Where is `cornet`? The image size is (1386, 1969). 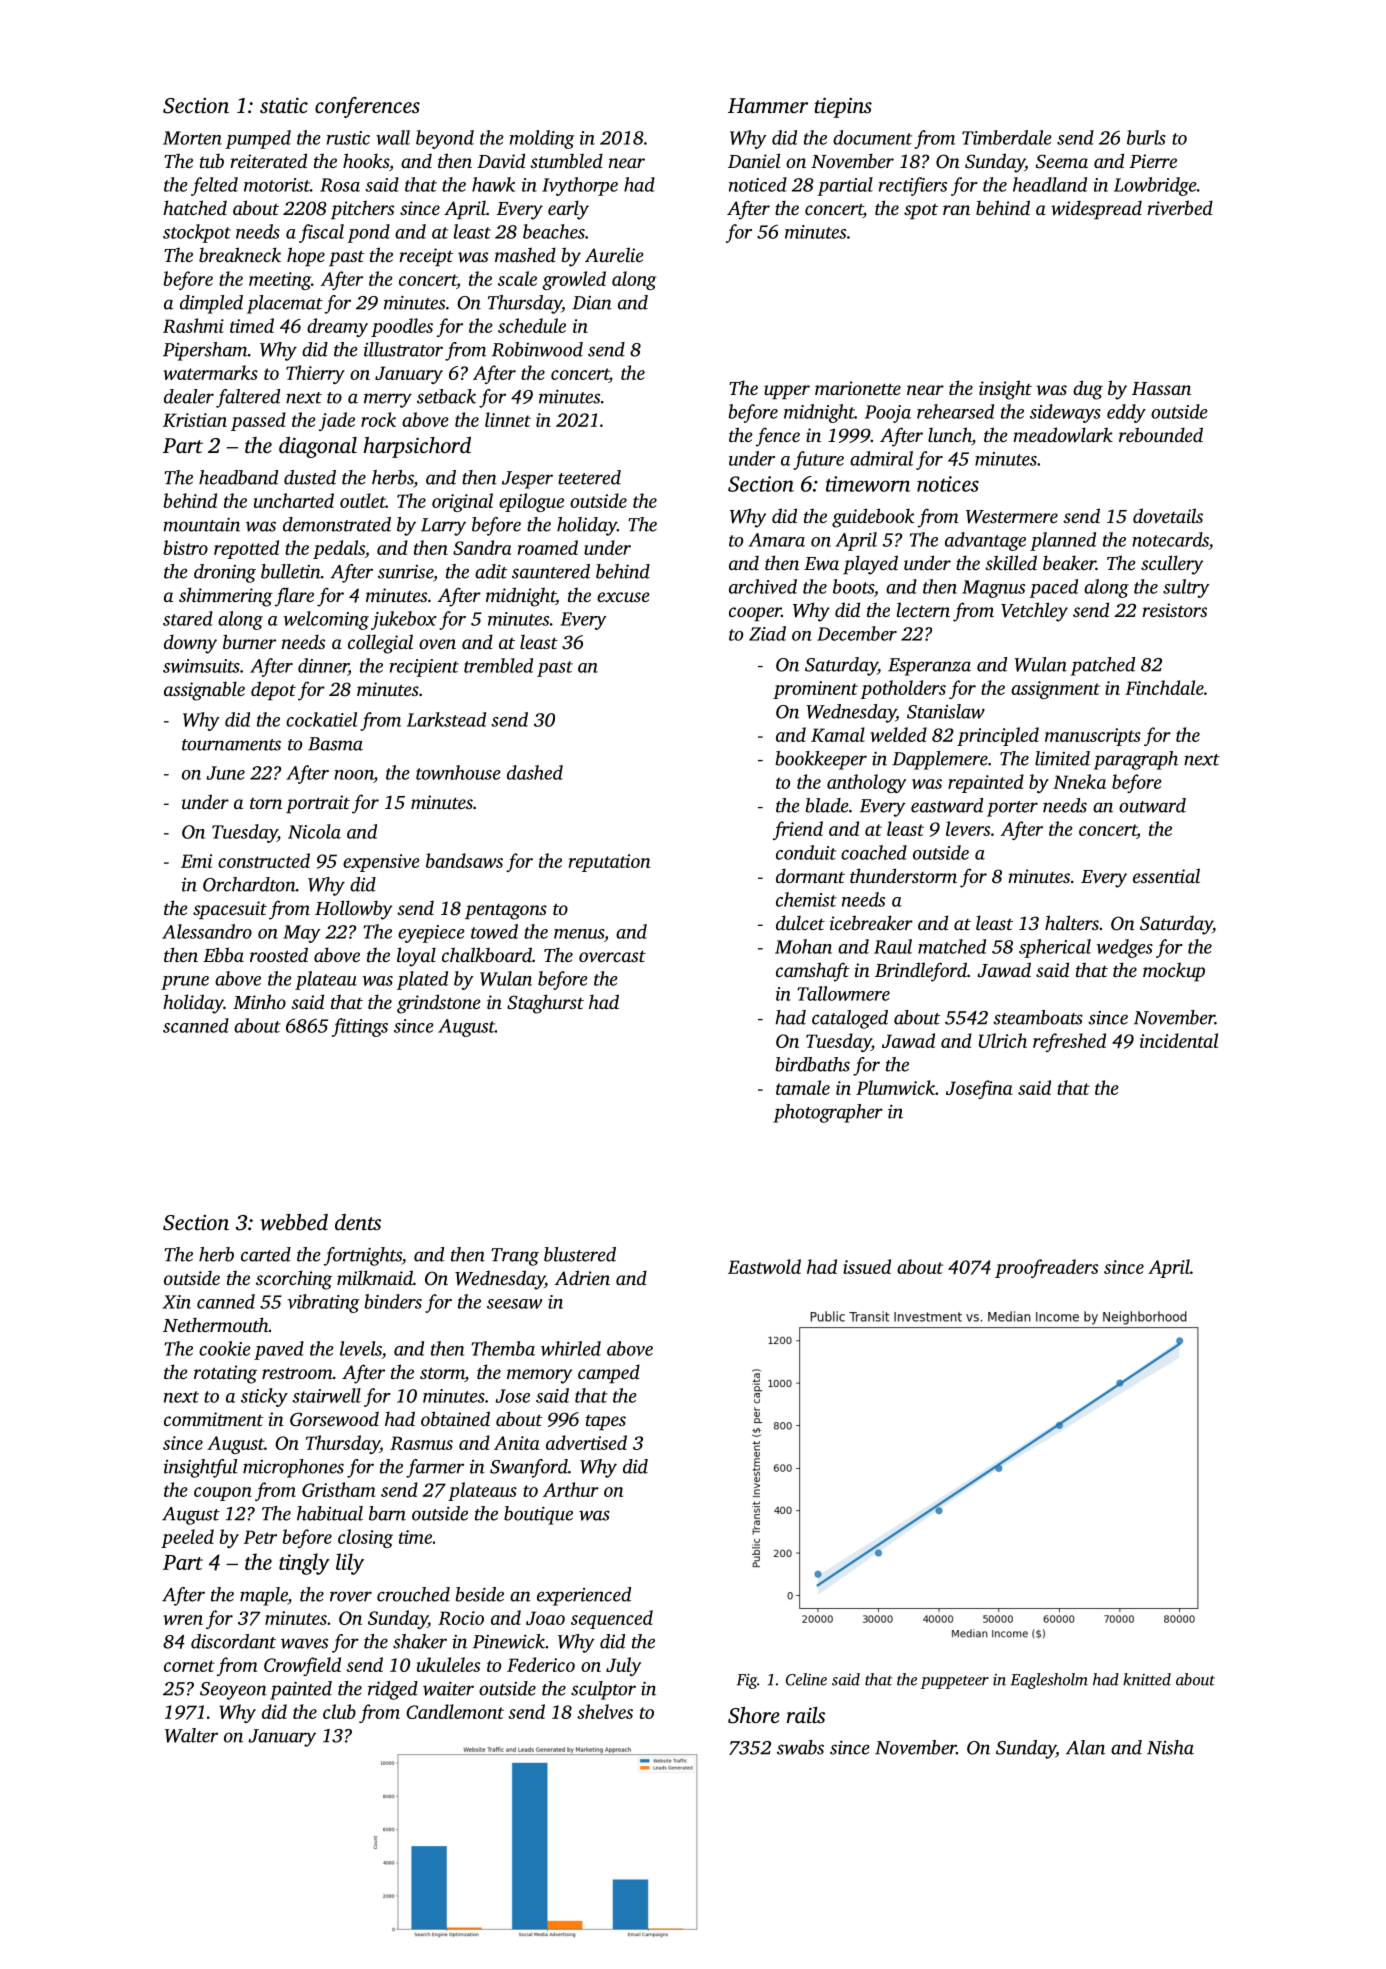 cornet is located at coordinates (189, 1666).
